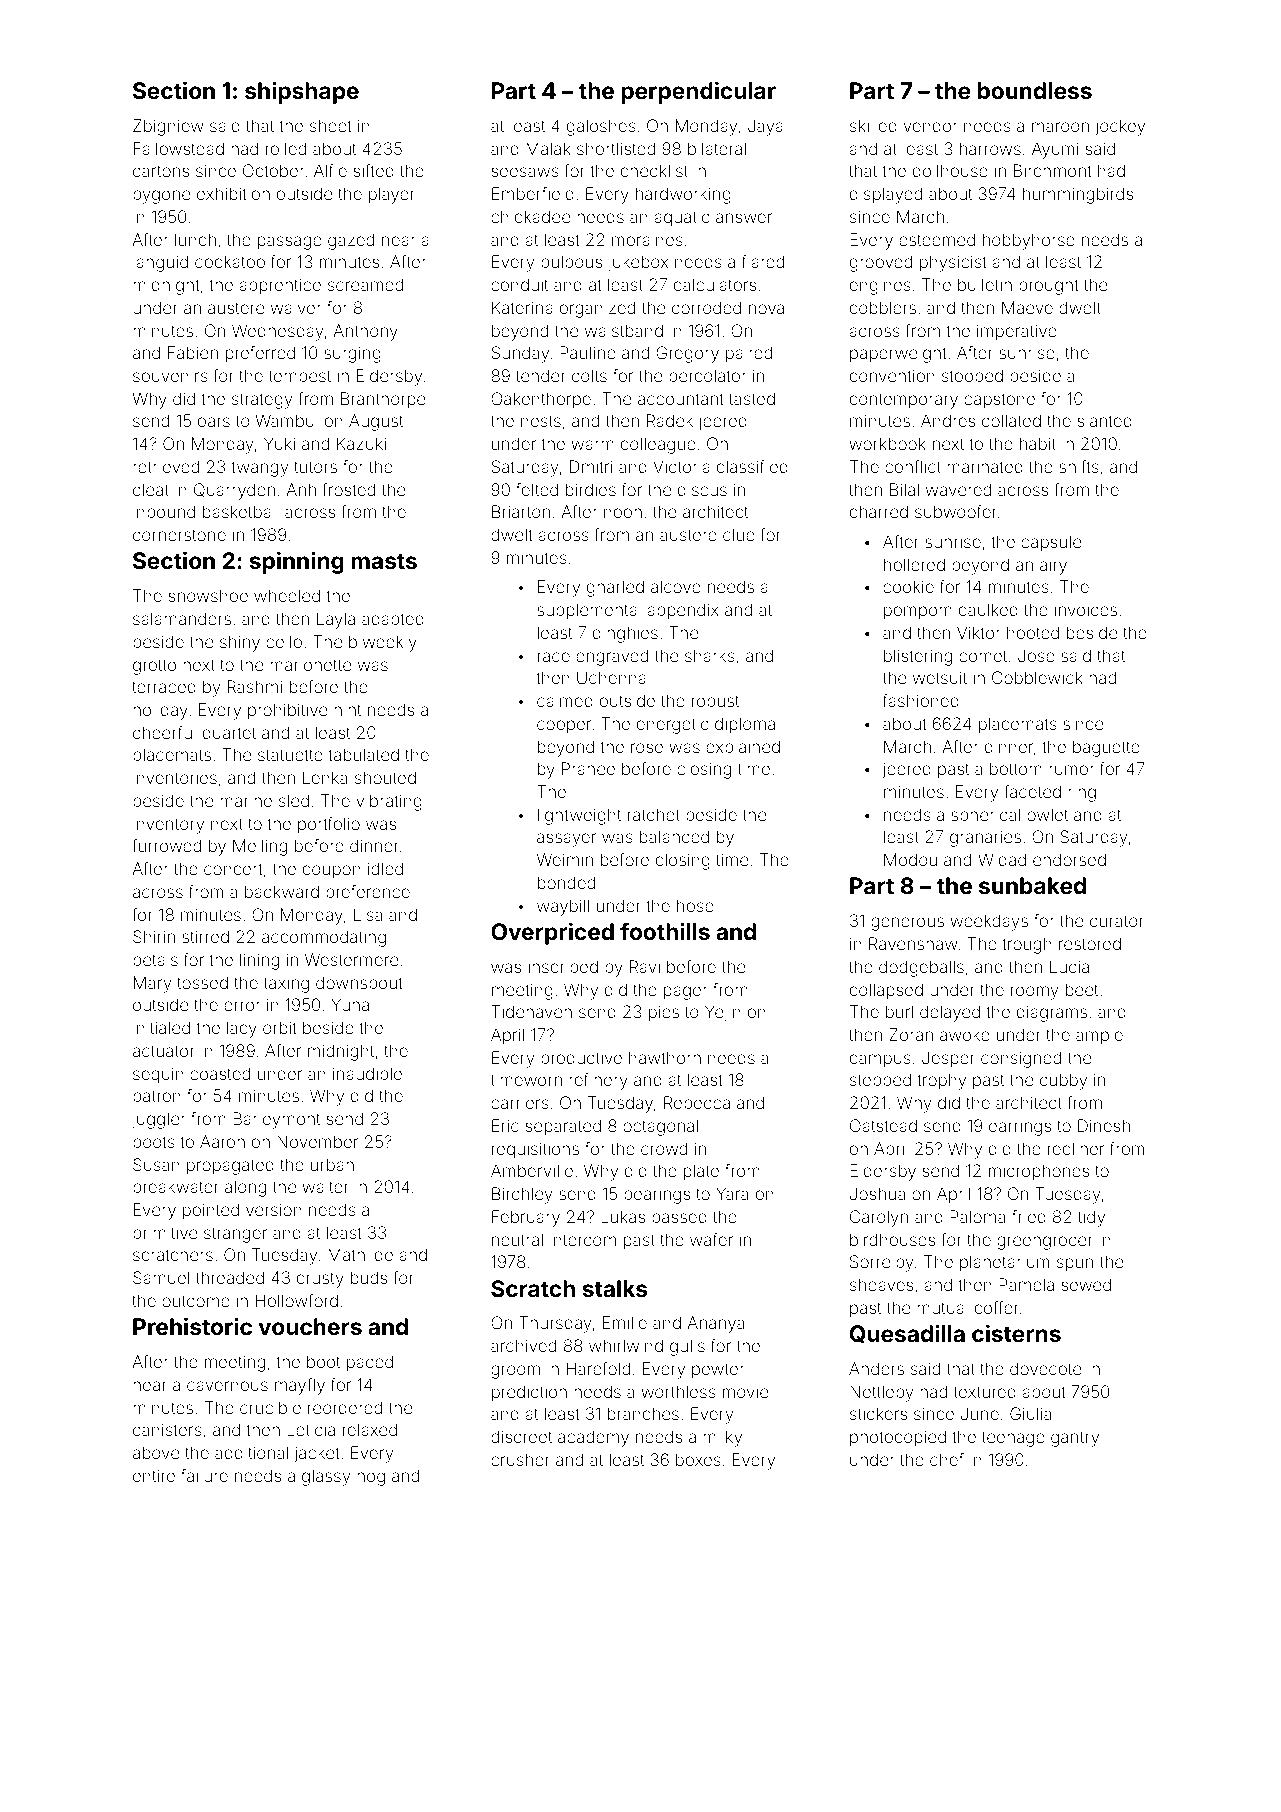 This screenshot has height=1812, width=1281. What do you see at coordinates (166, 845) in the screenshot?
I see `furrowed` at bounding box center [166, 845].
